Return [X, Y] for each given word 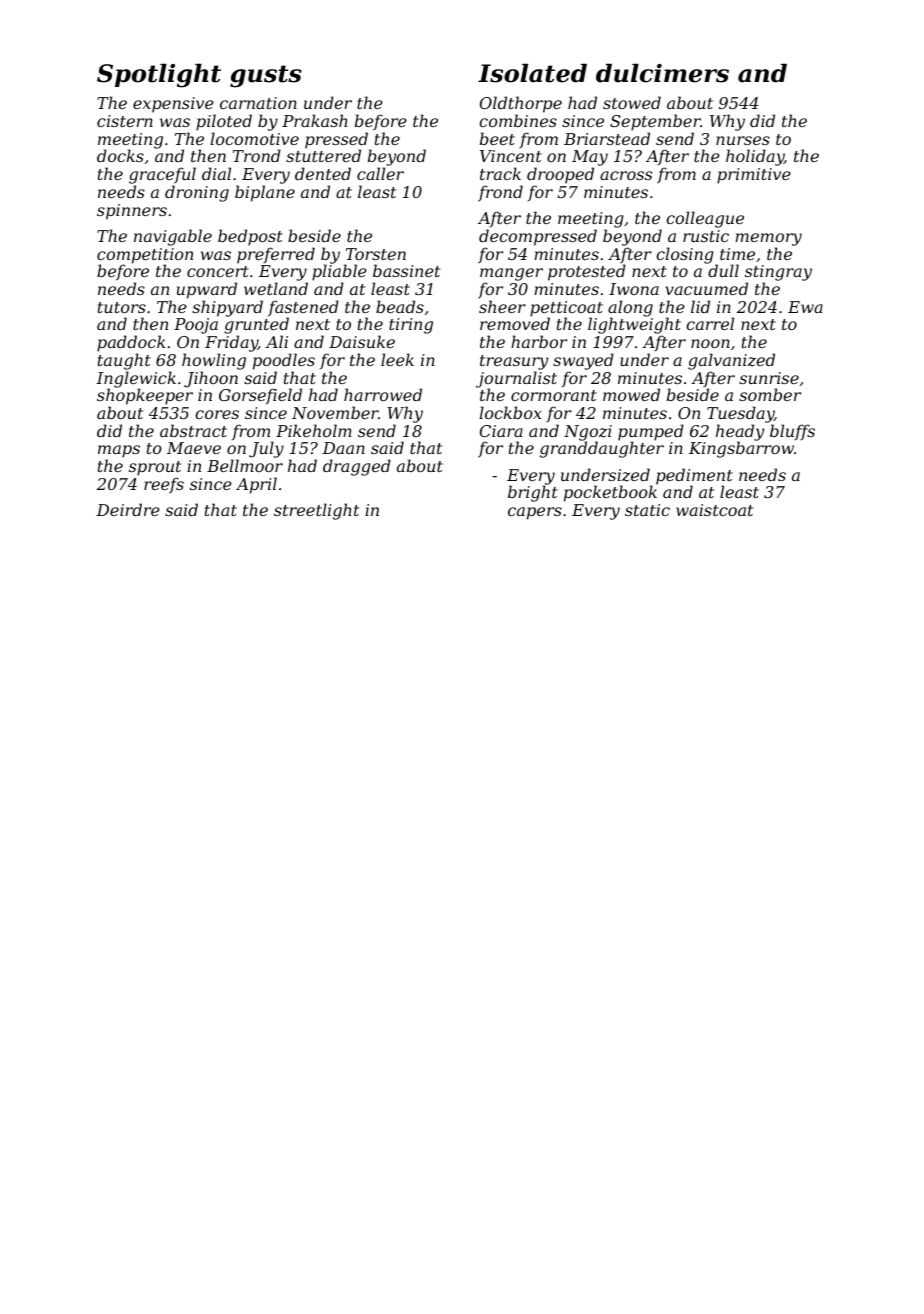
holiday [755, 157]
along [630, 309]
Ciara [501, 431]
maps [119, 451]
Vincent [511, 156]
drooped [560, 175]
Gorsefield [260, 396]
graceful [162, 175]
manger [511, 274]
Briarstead [607, 138]
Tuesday [740, 414]
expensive [173, 105]
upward [207, 290]
